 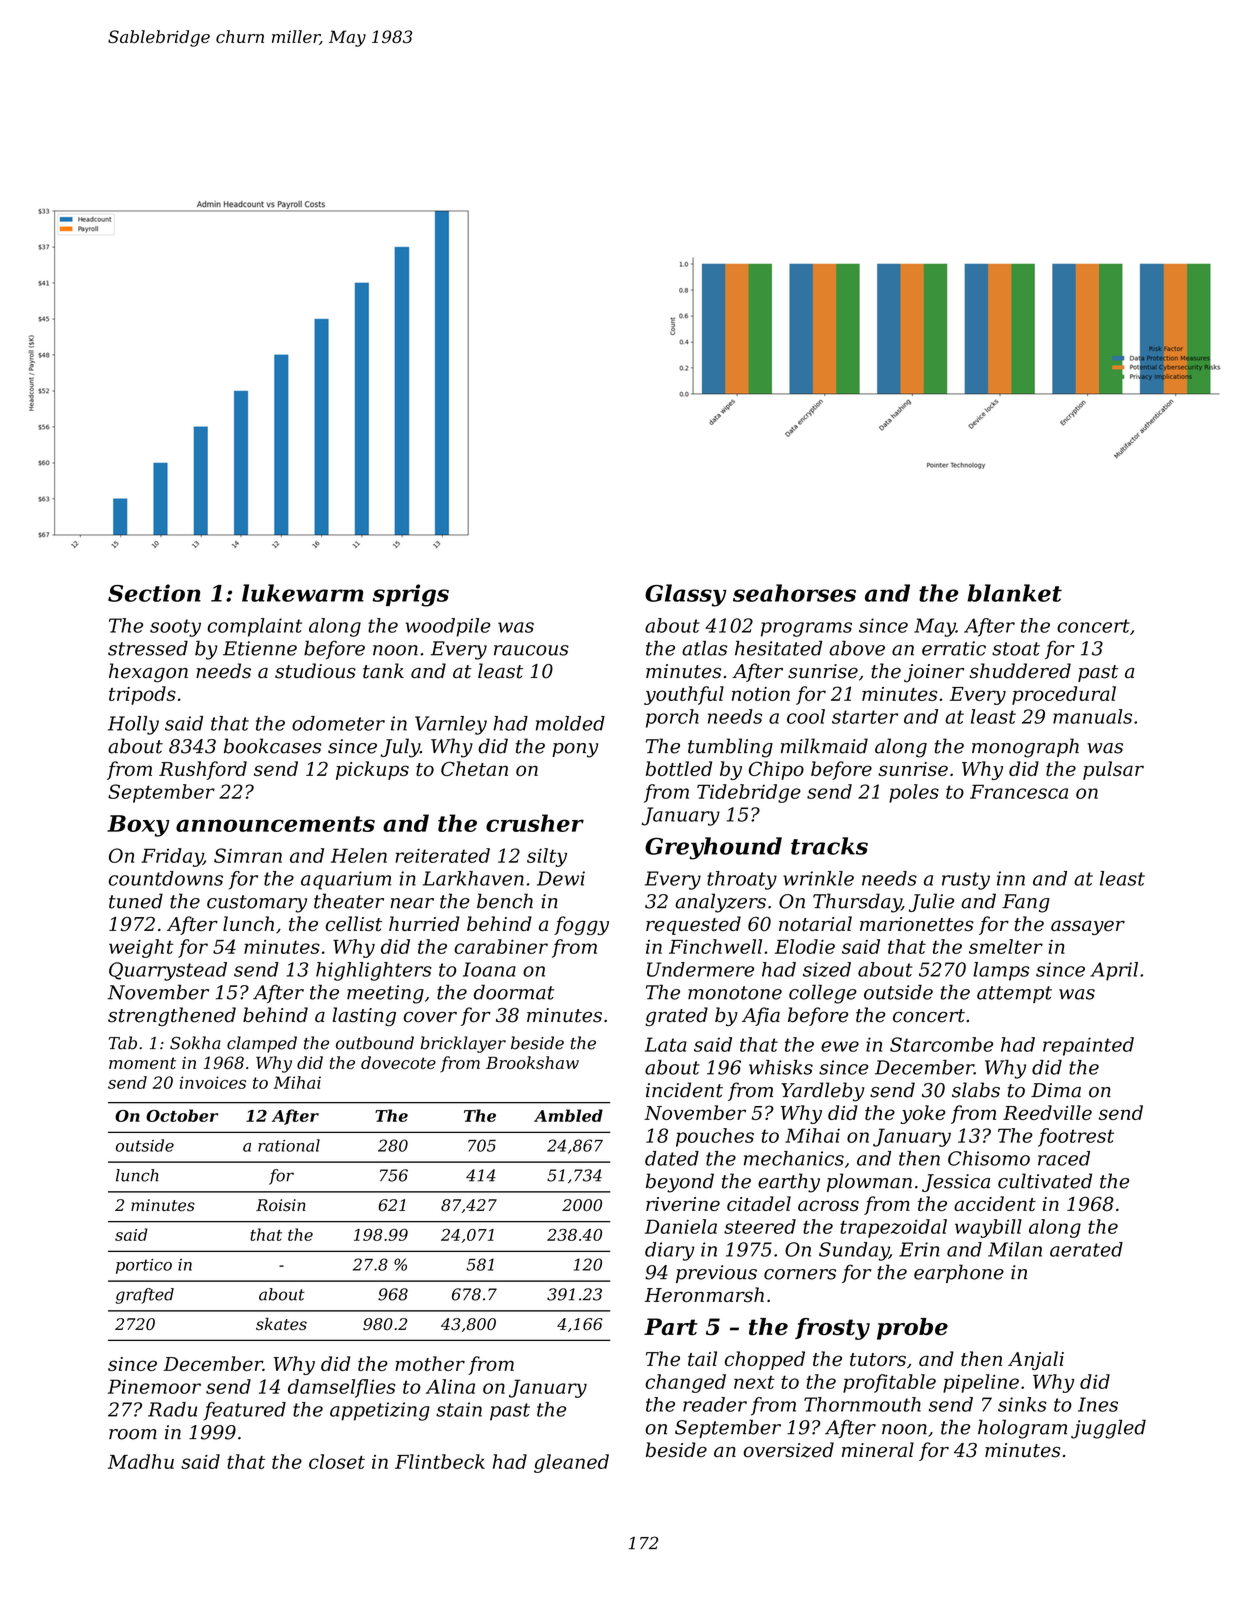 What do you see at coordinates (794, 593) in the page?
I see `seahorses` at bounding box center [794, 593].
